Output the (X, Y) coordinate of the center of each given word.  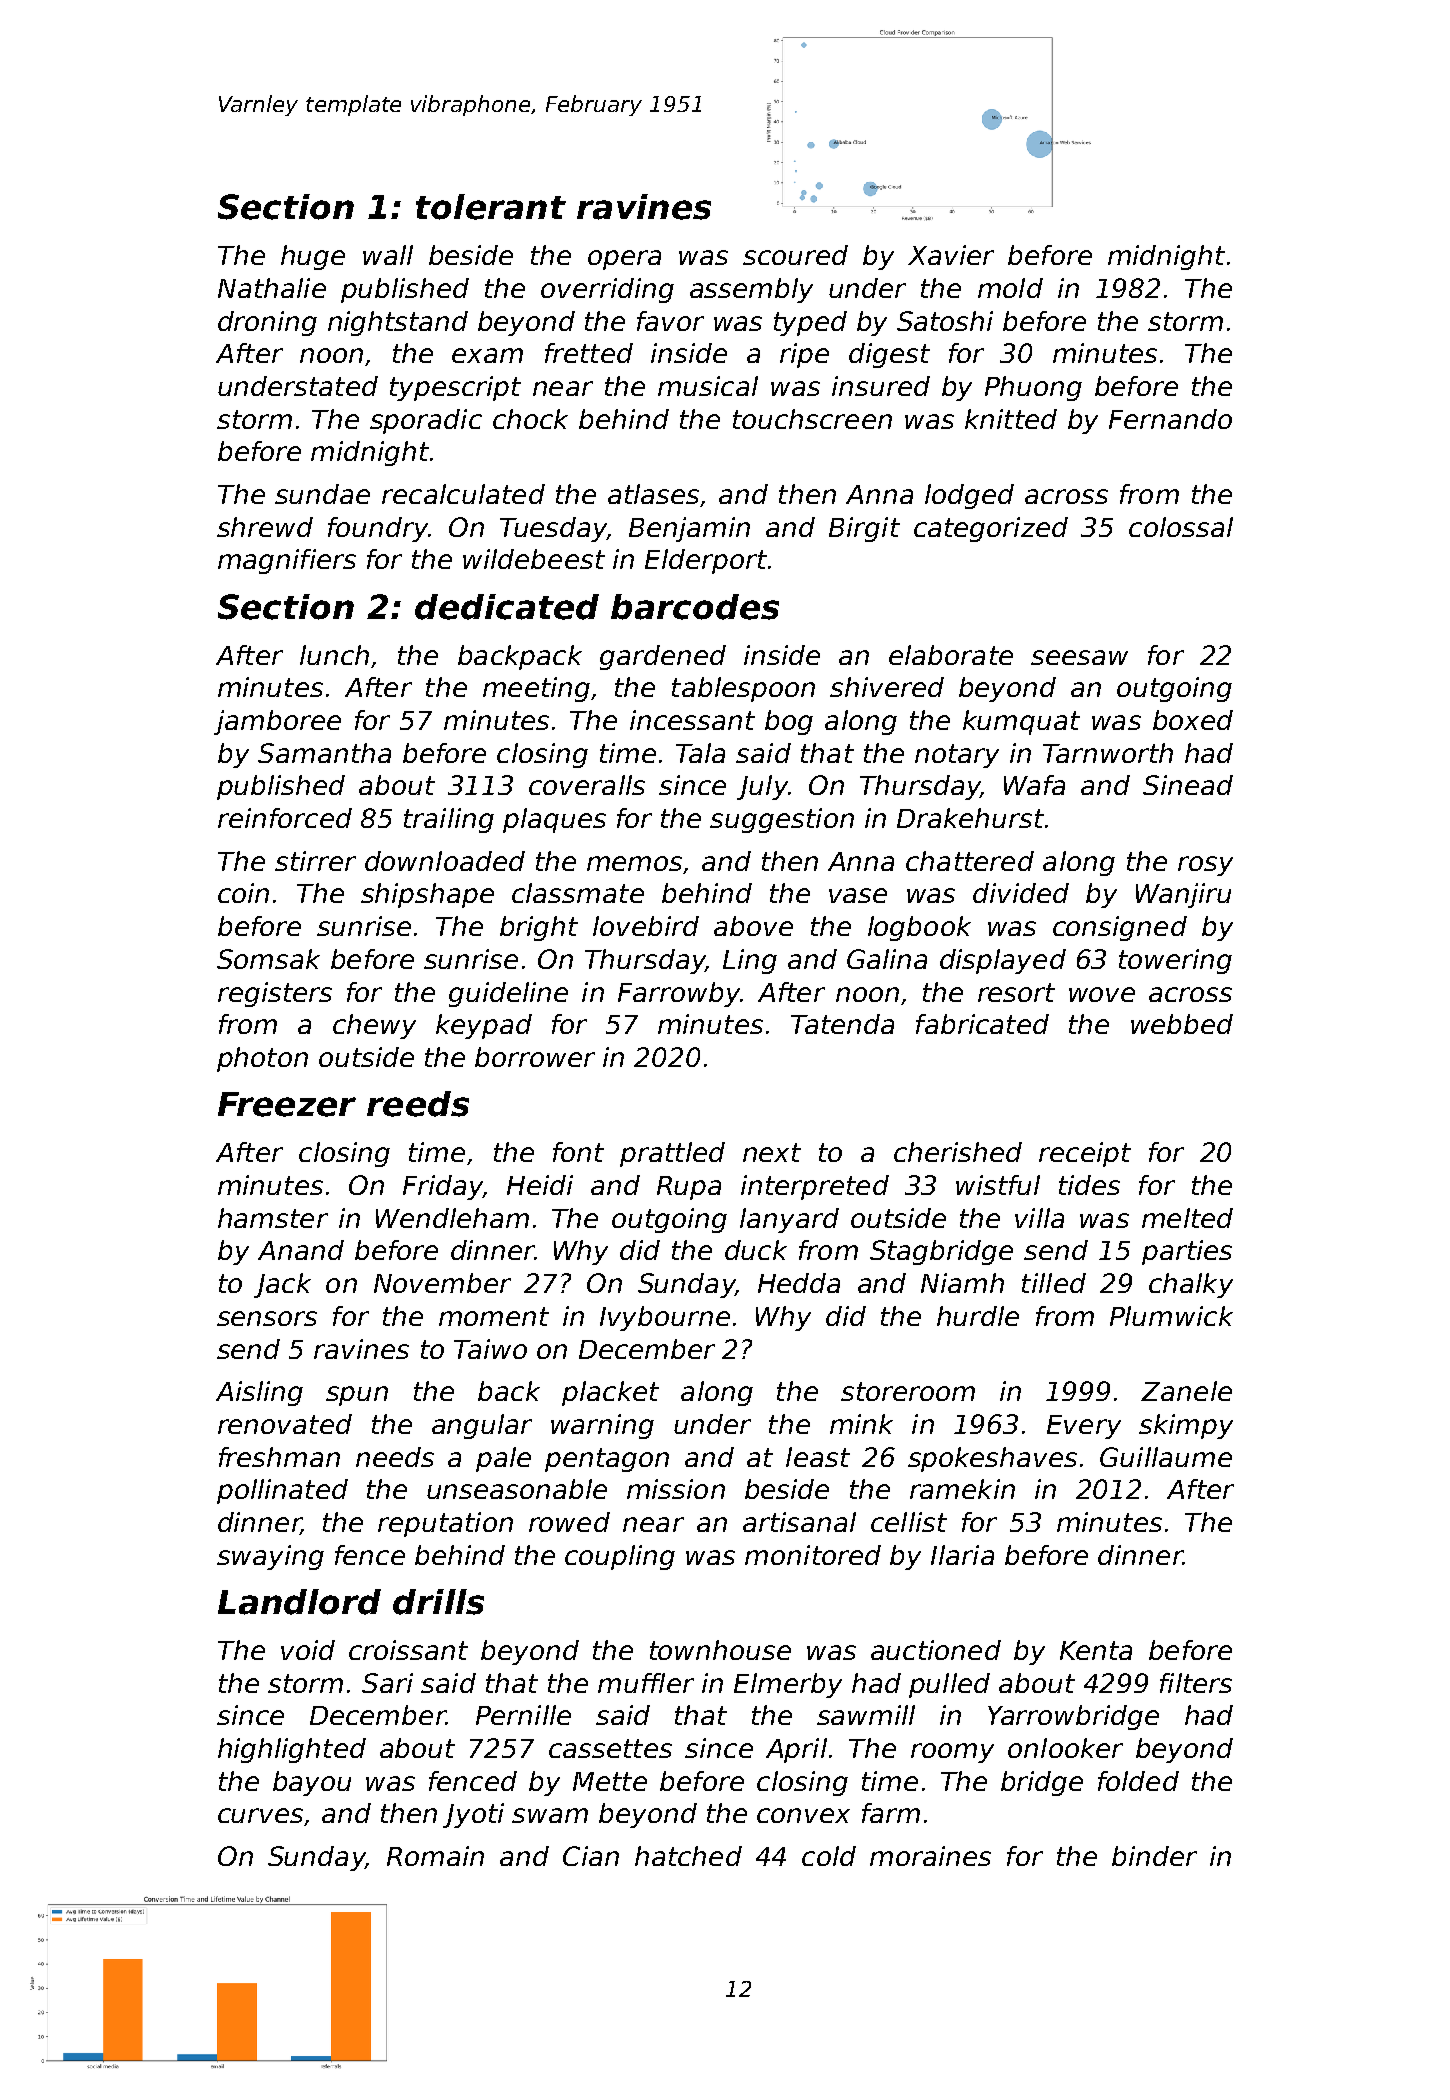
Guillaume (1166, 1457)
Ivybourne (665, 1318)
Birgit (864, 529)
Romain (435, 1856)
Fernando (1170, 419)
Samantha (324, 753)
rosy (1205, 866)
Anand (301, 1250)
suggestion (782, 820)
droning (267, 323)
